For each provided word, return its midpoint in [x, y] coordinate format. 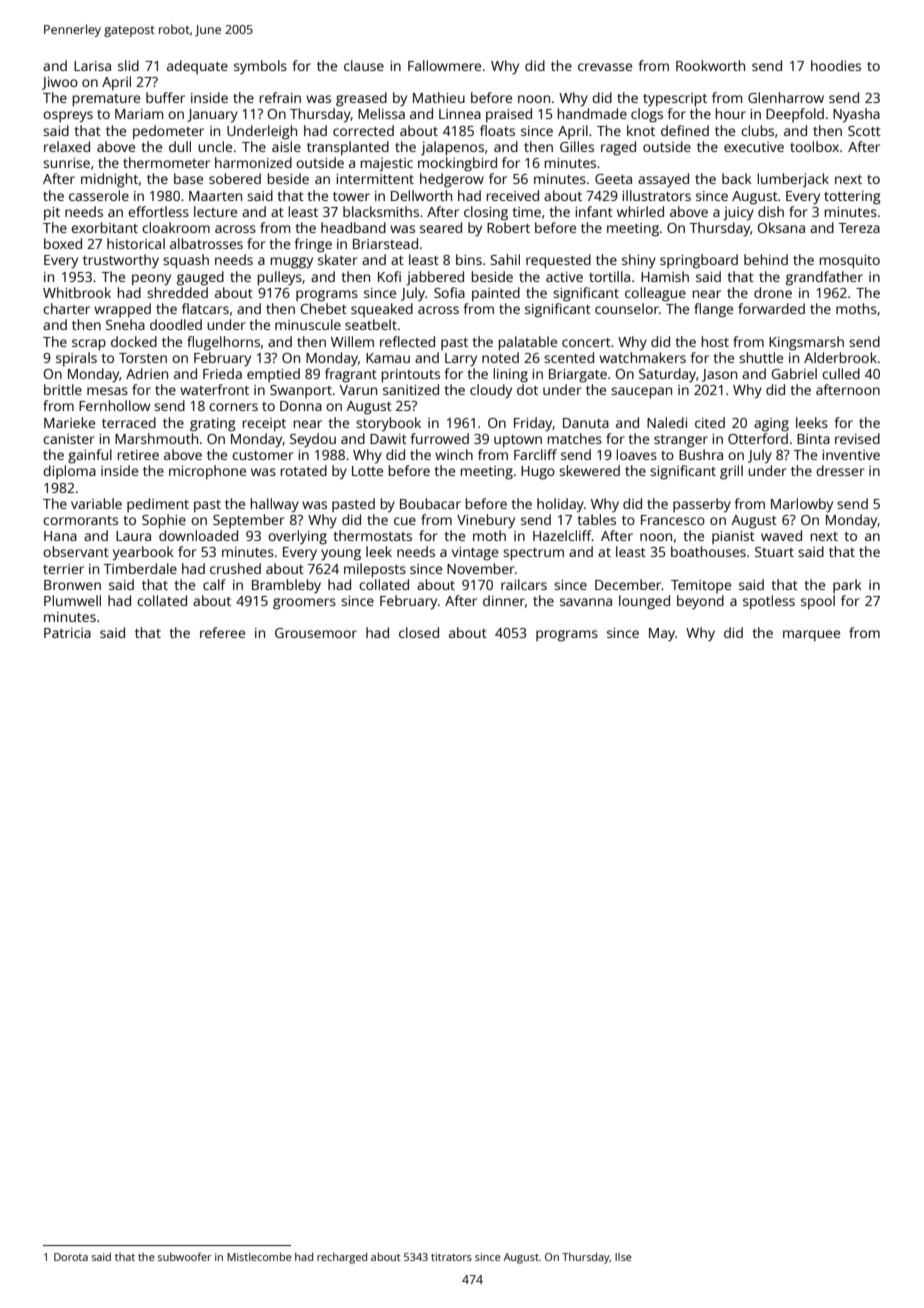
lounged [644, 602]
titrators [451, 1257]
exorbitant [104, 227]
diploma [69, 472]
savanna [586, 602]
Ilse [623, 1257]
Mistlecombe [259, 1256]
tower [351, 196]
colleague [655, 294]
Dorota [71, 1257]
